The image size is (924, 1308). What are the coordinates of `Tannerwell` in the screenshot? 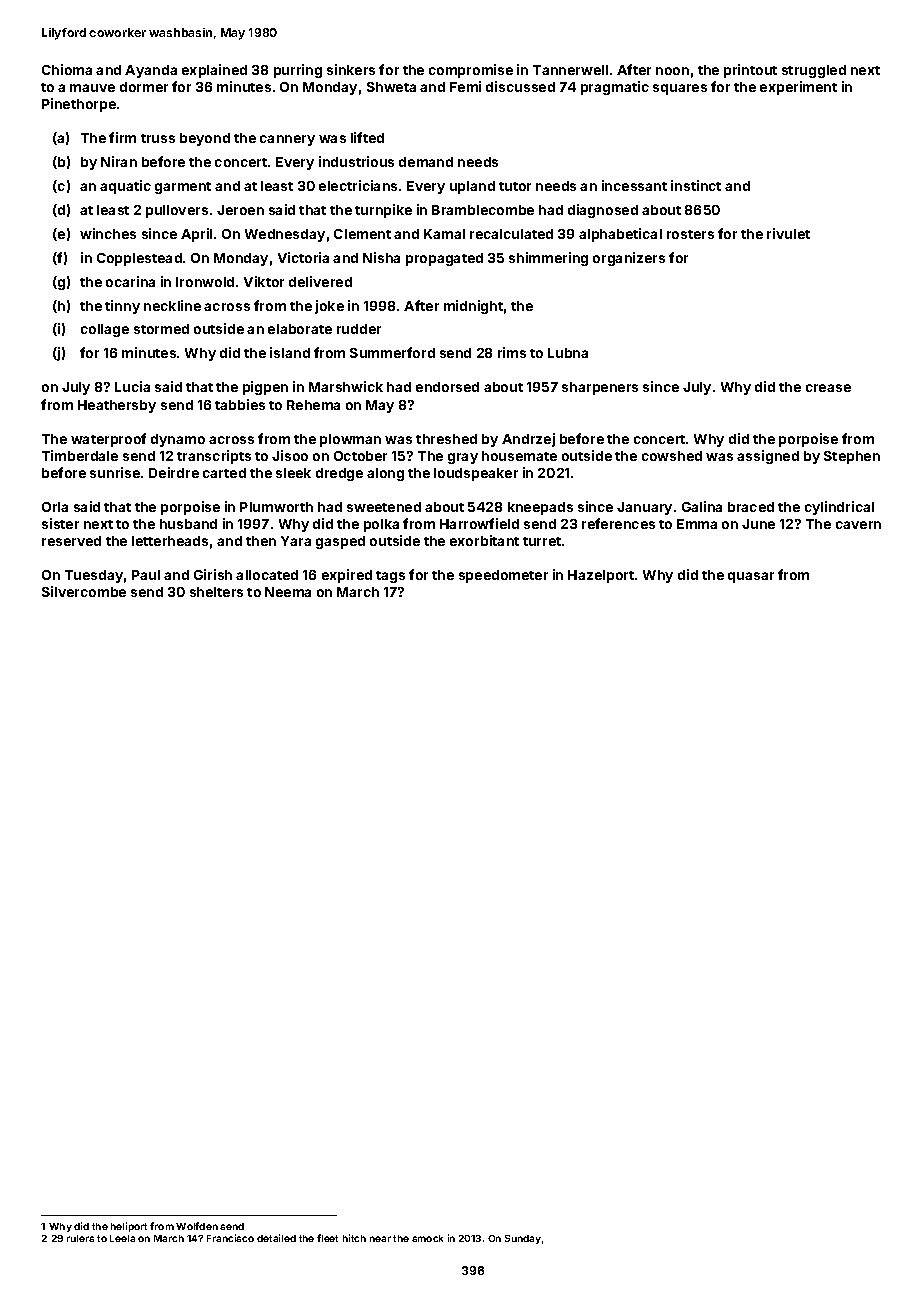 It's located at (570, 70).
